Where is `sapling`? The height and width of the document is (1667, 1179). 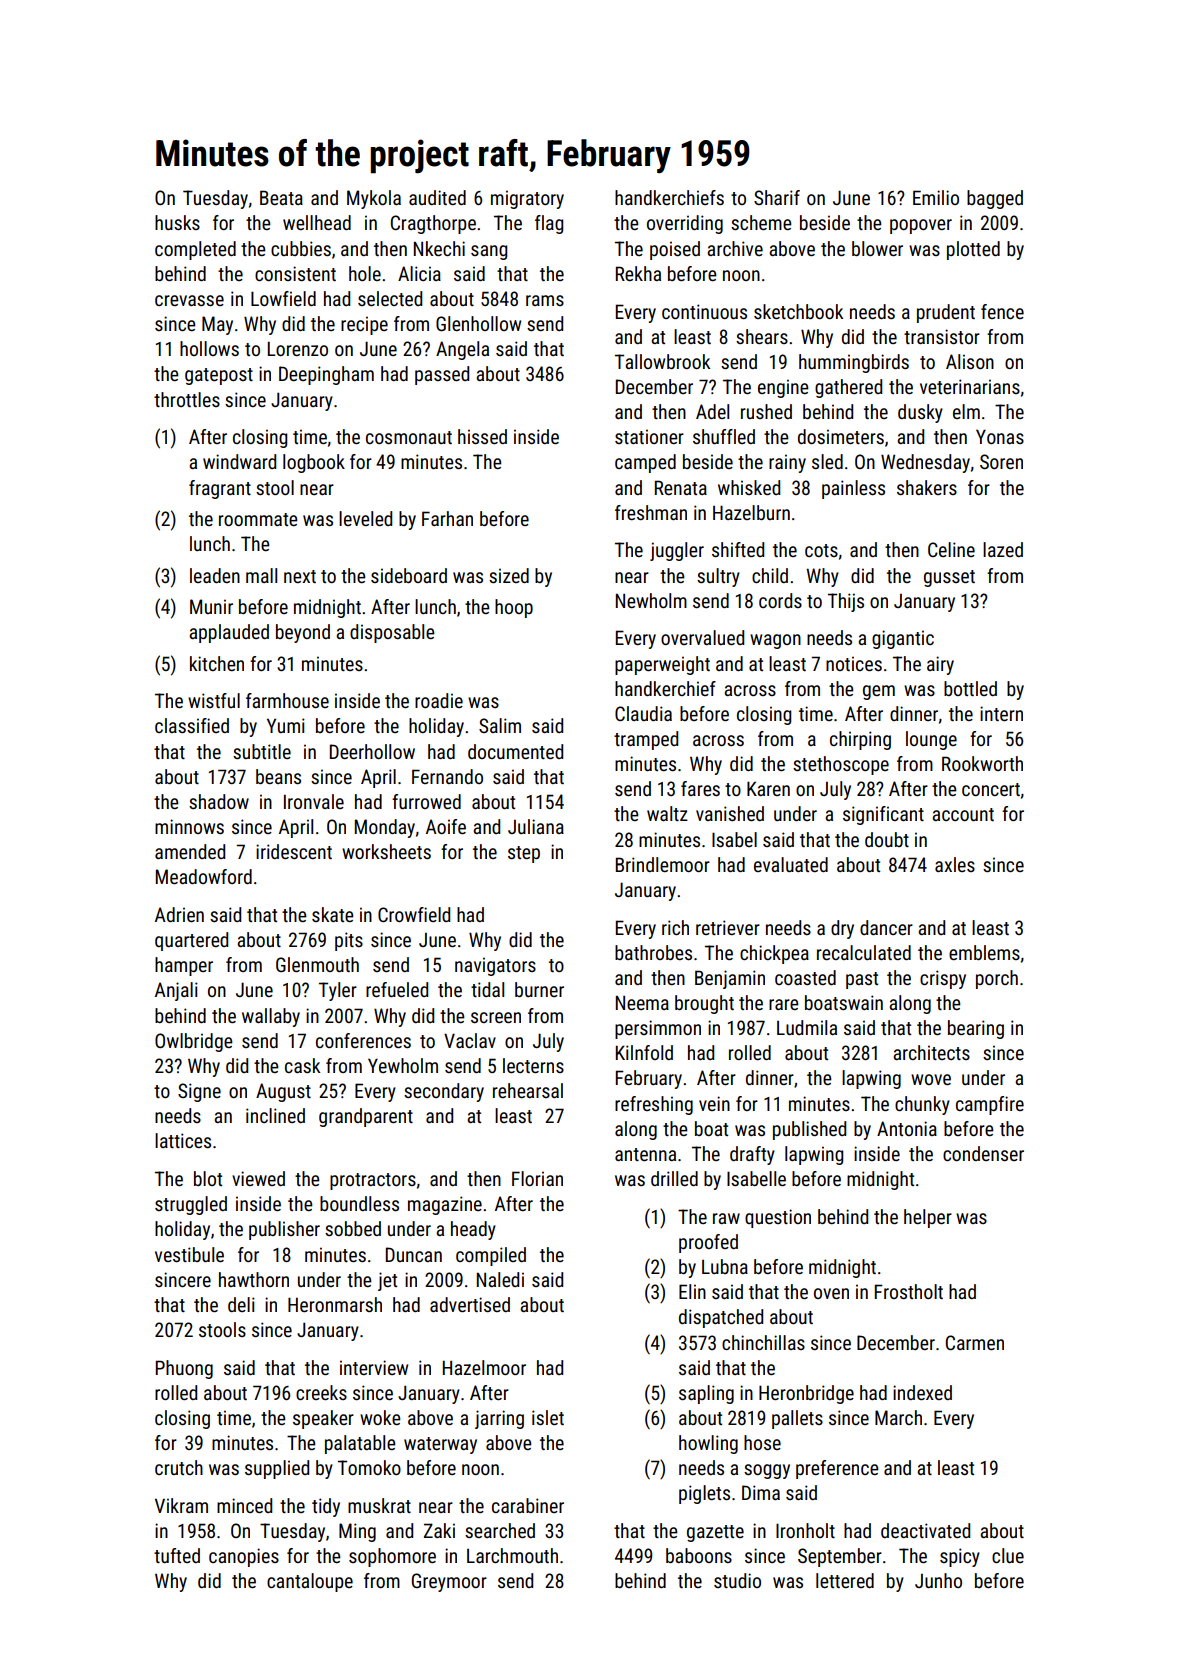 sapling is located at coordinates (706, 1394).
